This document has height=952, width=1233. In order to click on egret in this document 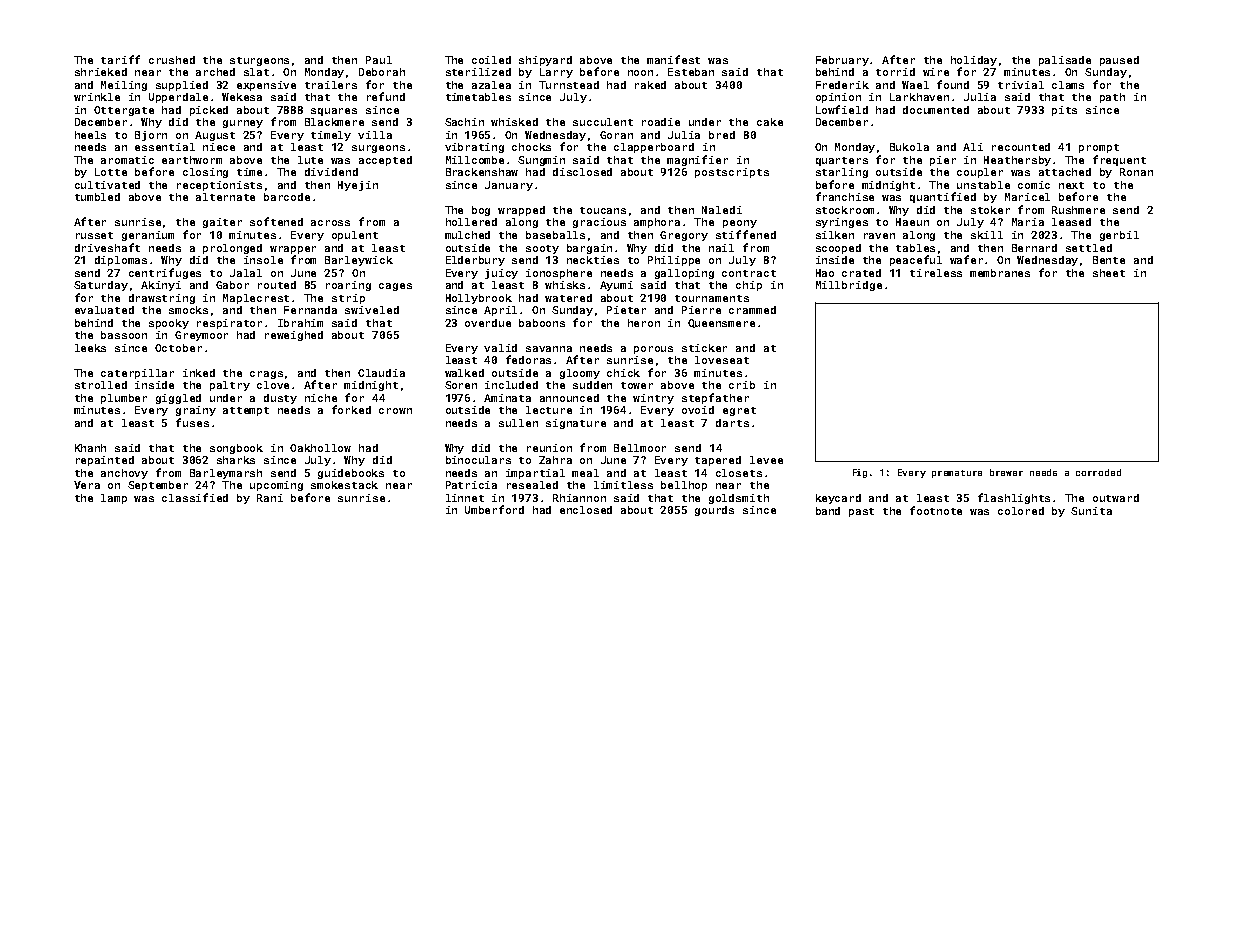, I will do `click(739, 411)`.
